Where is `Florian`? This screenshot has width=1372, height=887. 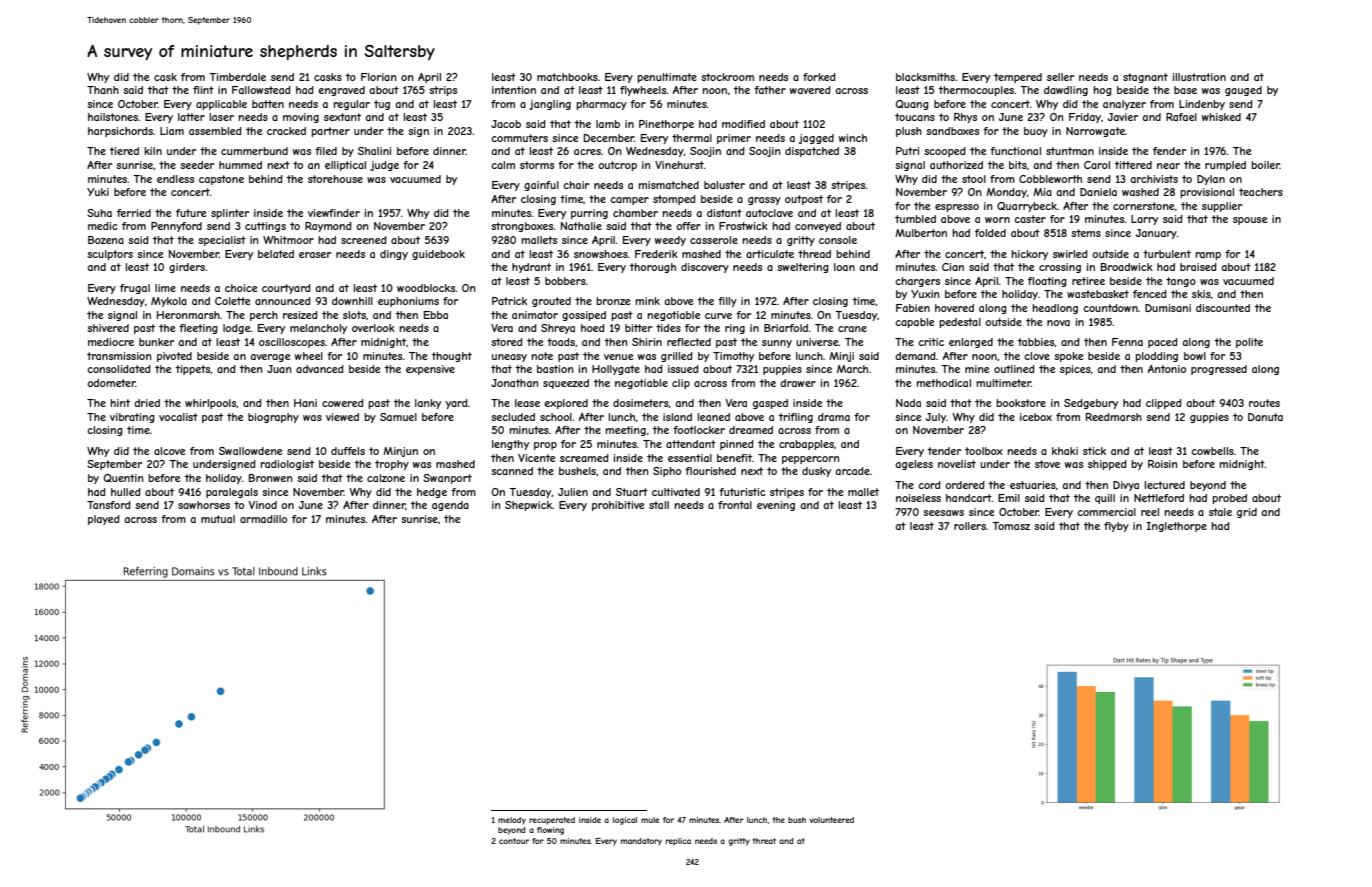 Florian is located at coordinates (378, 77).
